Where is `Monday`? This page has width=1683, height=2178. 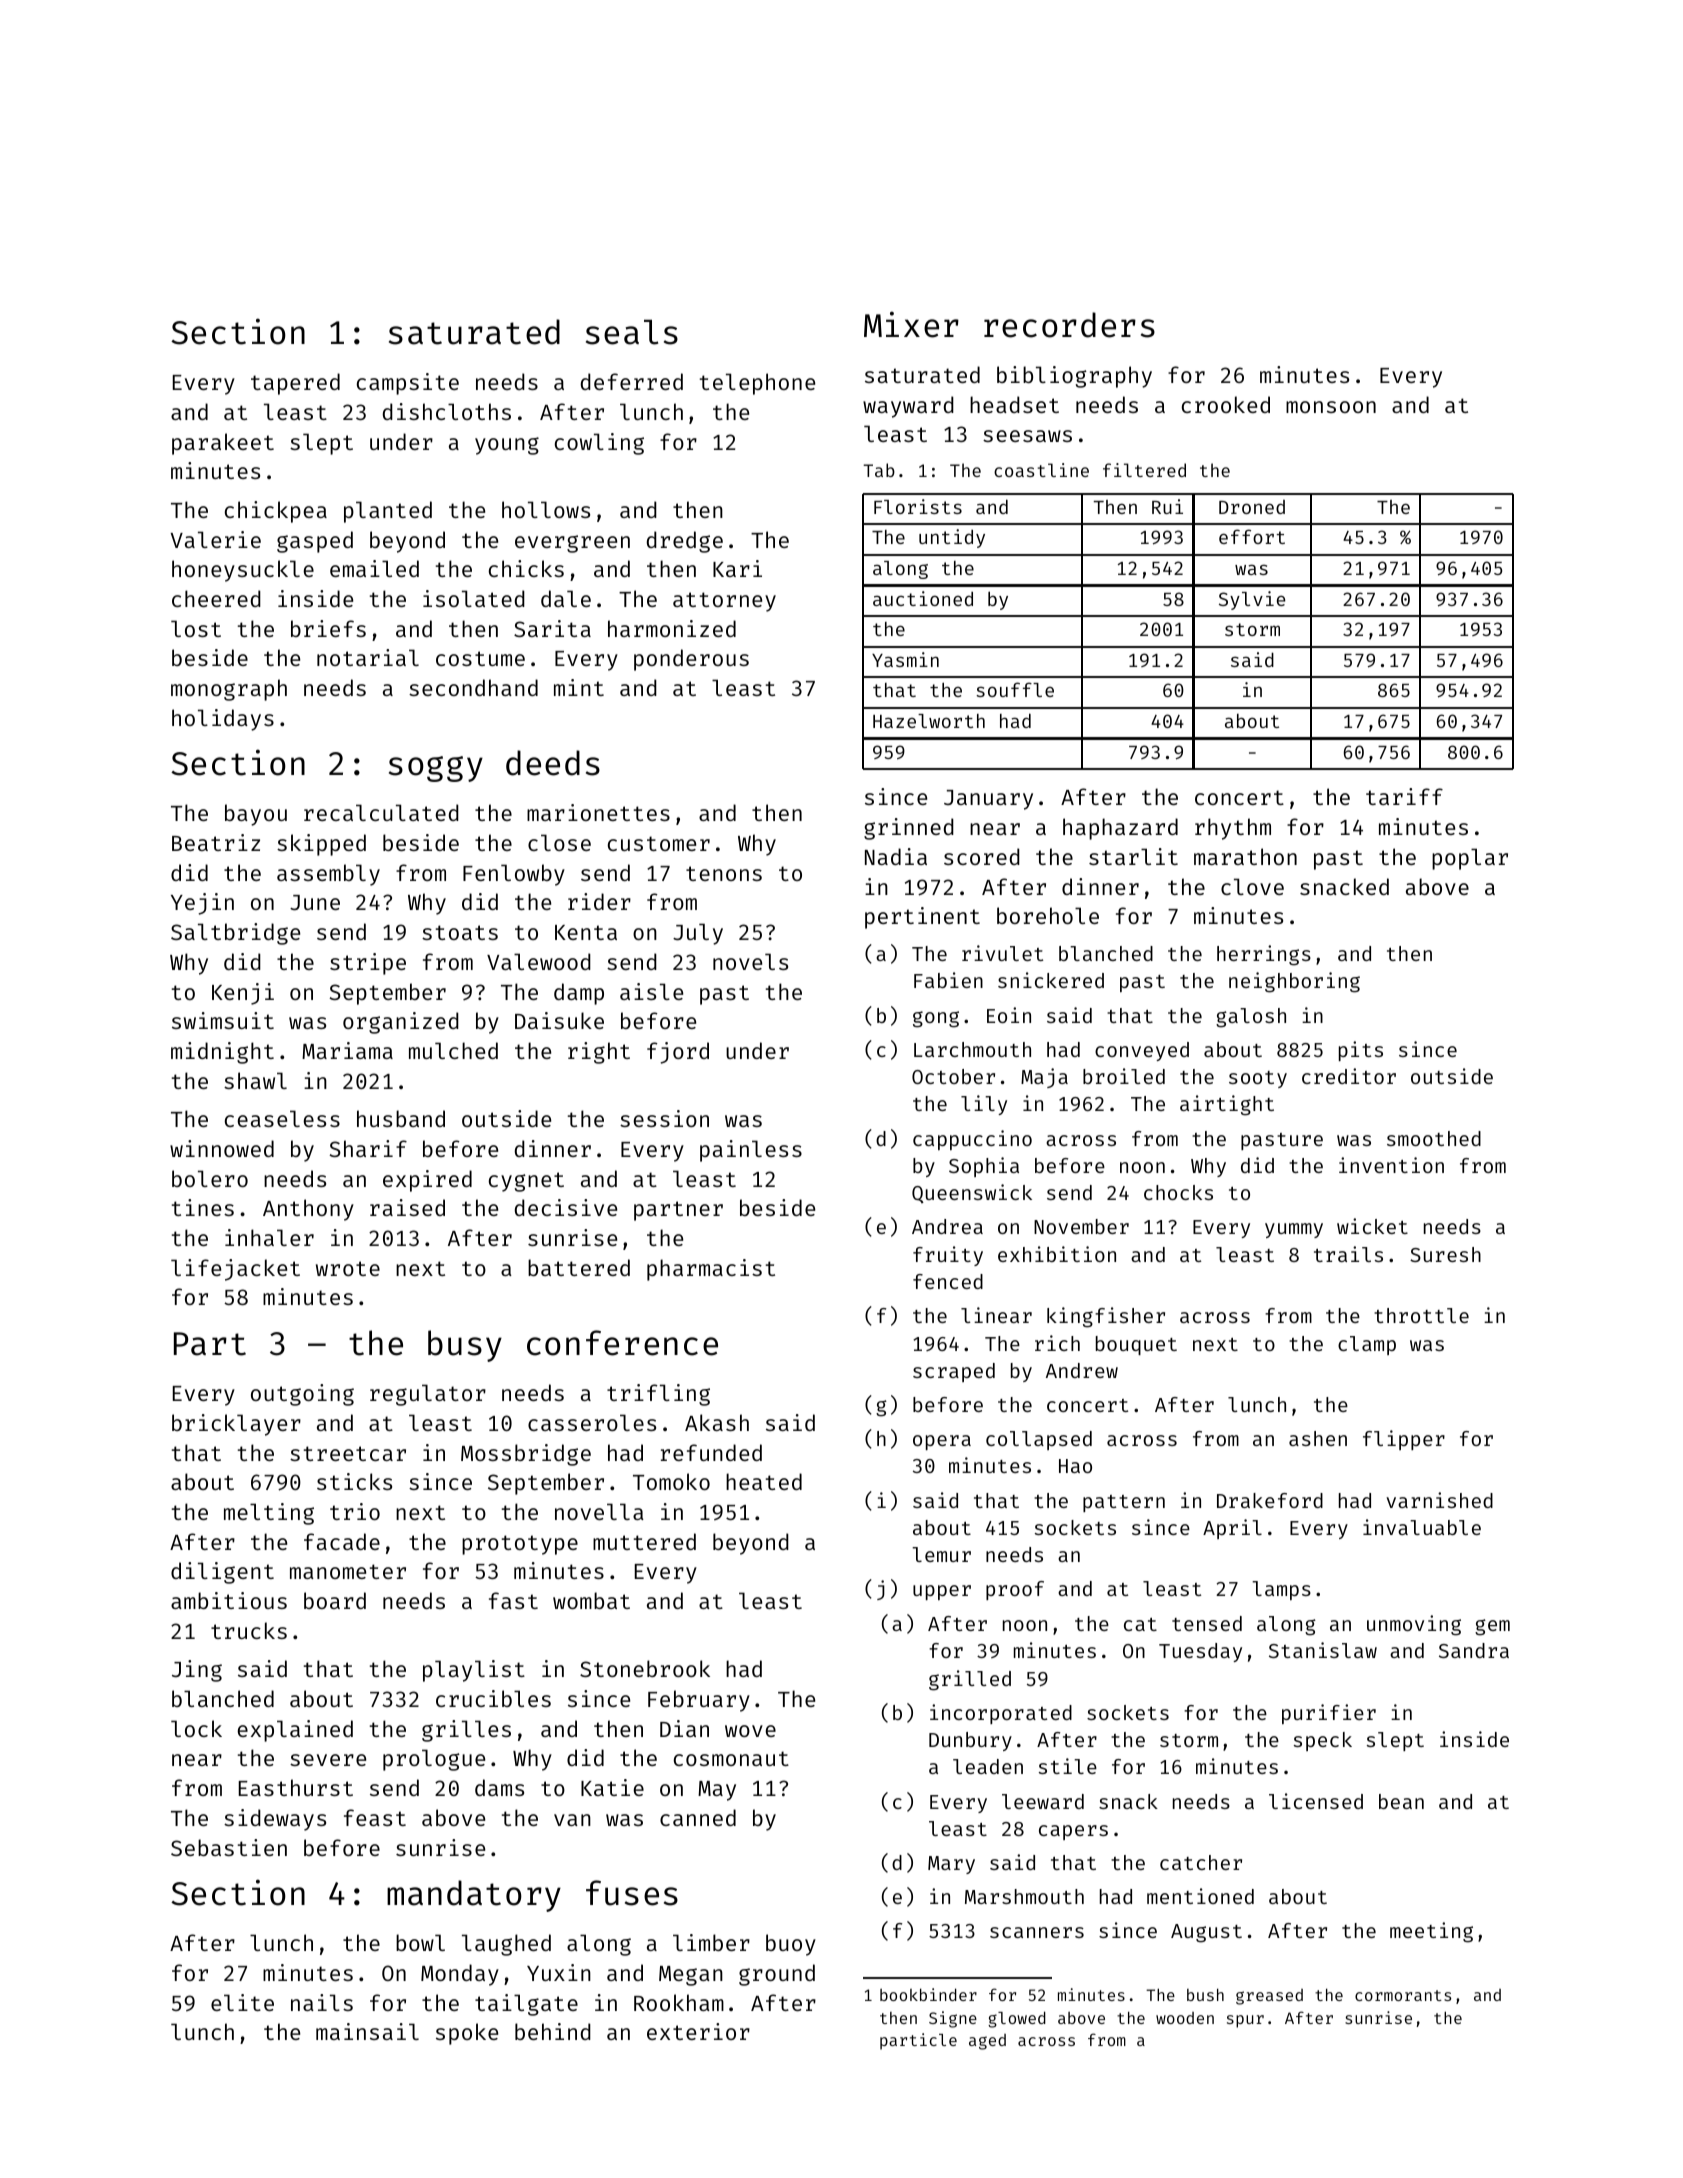 Monday is located at coordinates (460, 1975).
